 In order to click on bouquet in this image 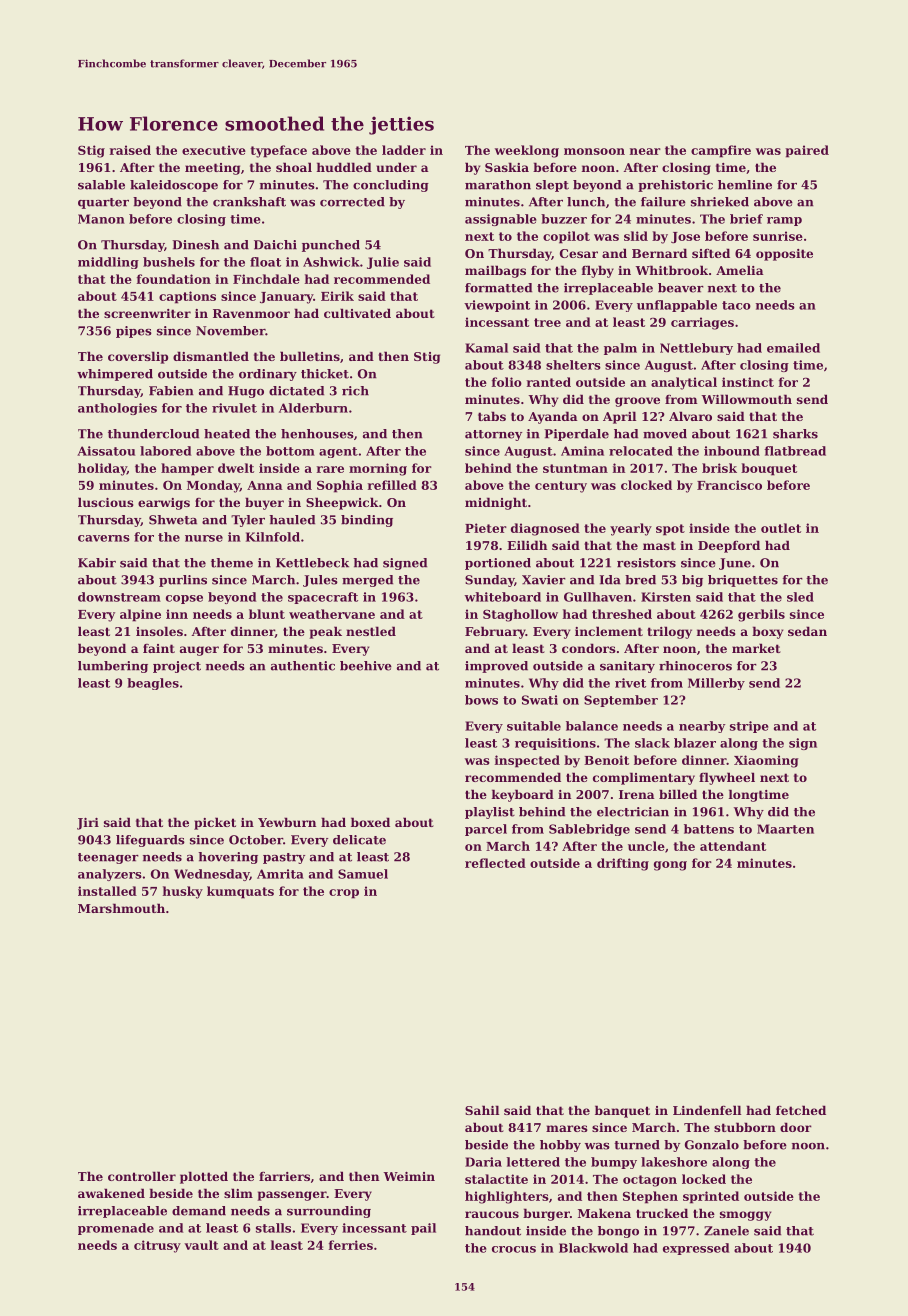, I will do `click(769, 469)`.
